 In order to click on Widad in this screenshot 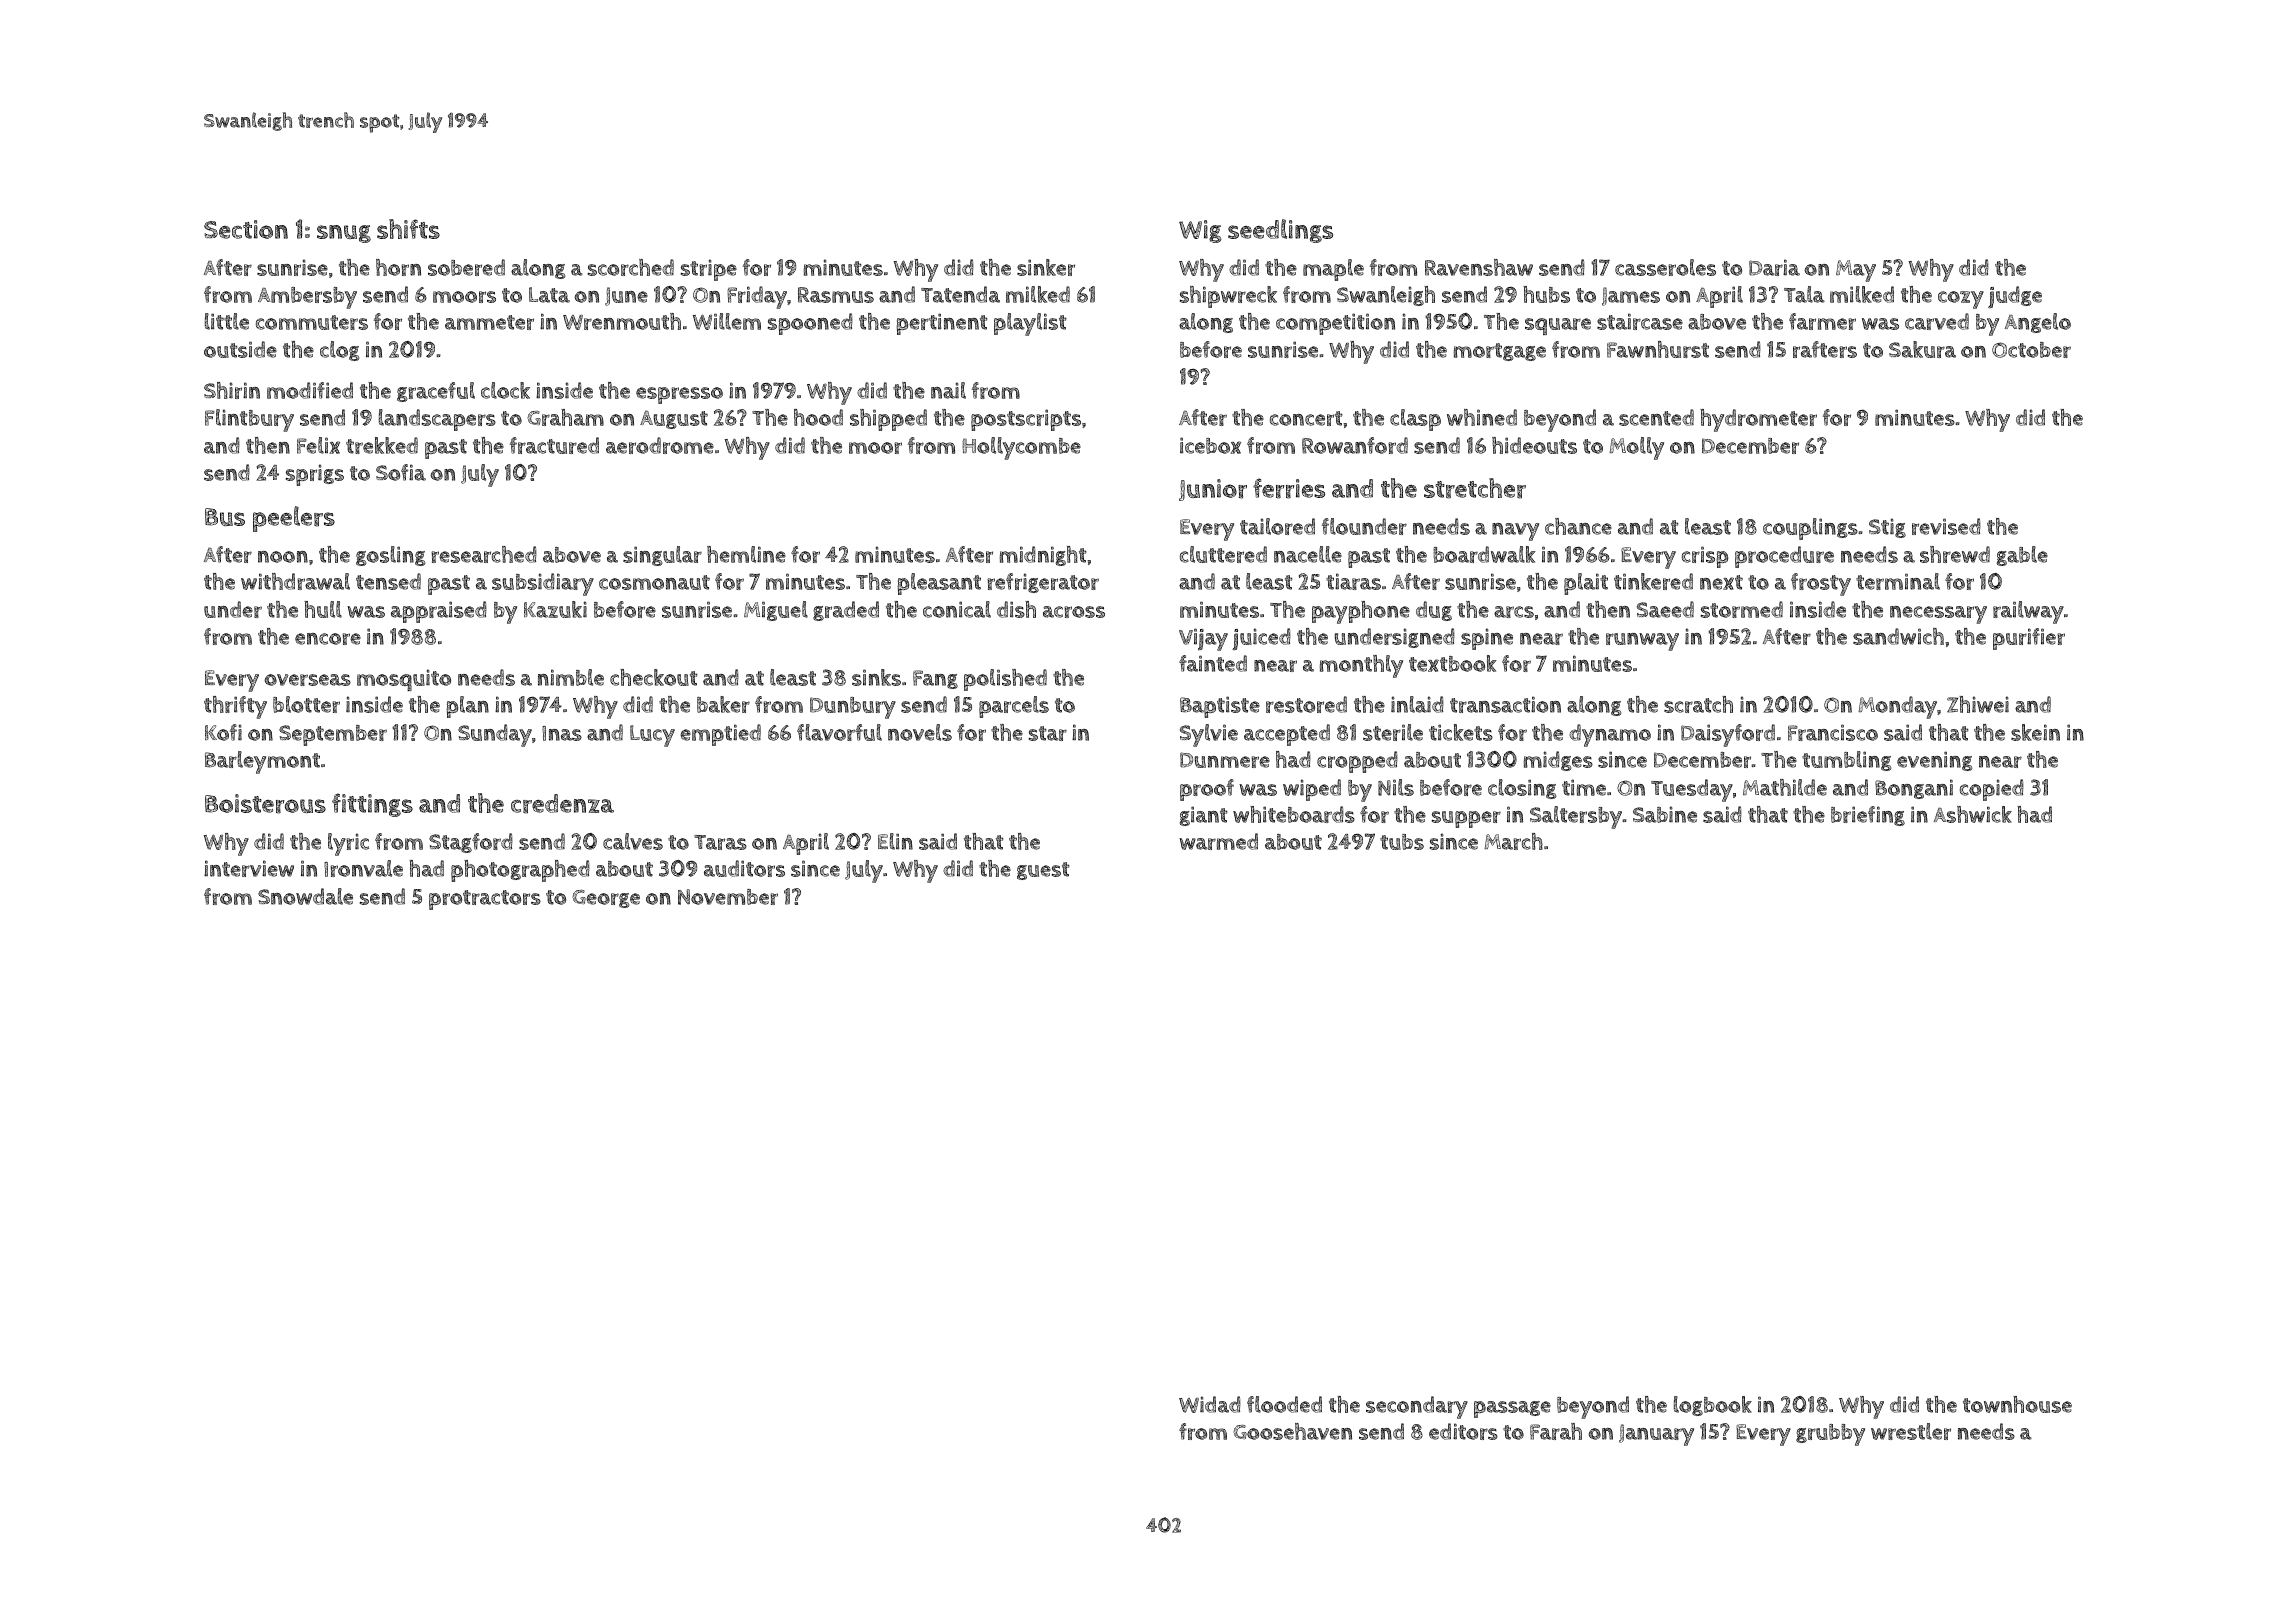, I will do `click(1210, 1404)`.
